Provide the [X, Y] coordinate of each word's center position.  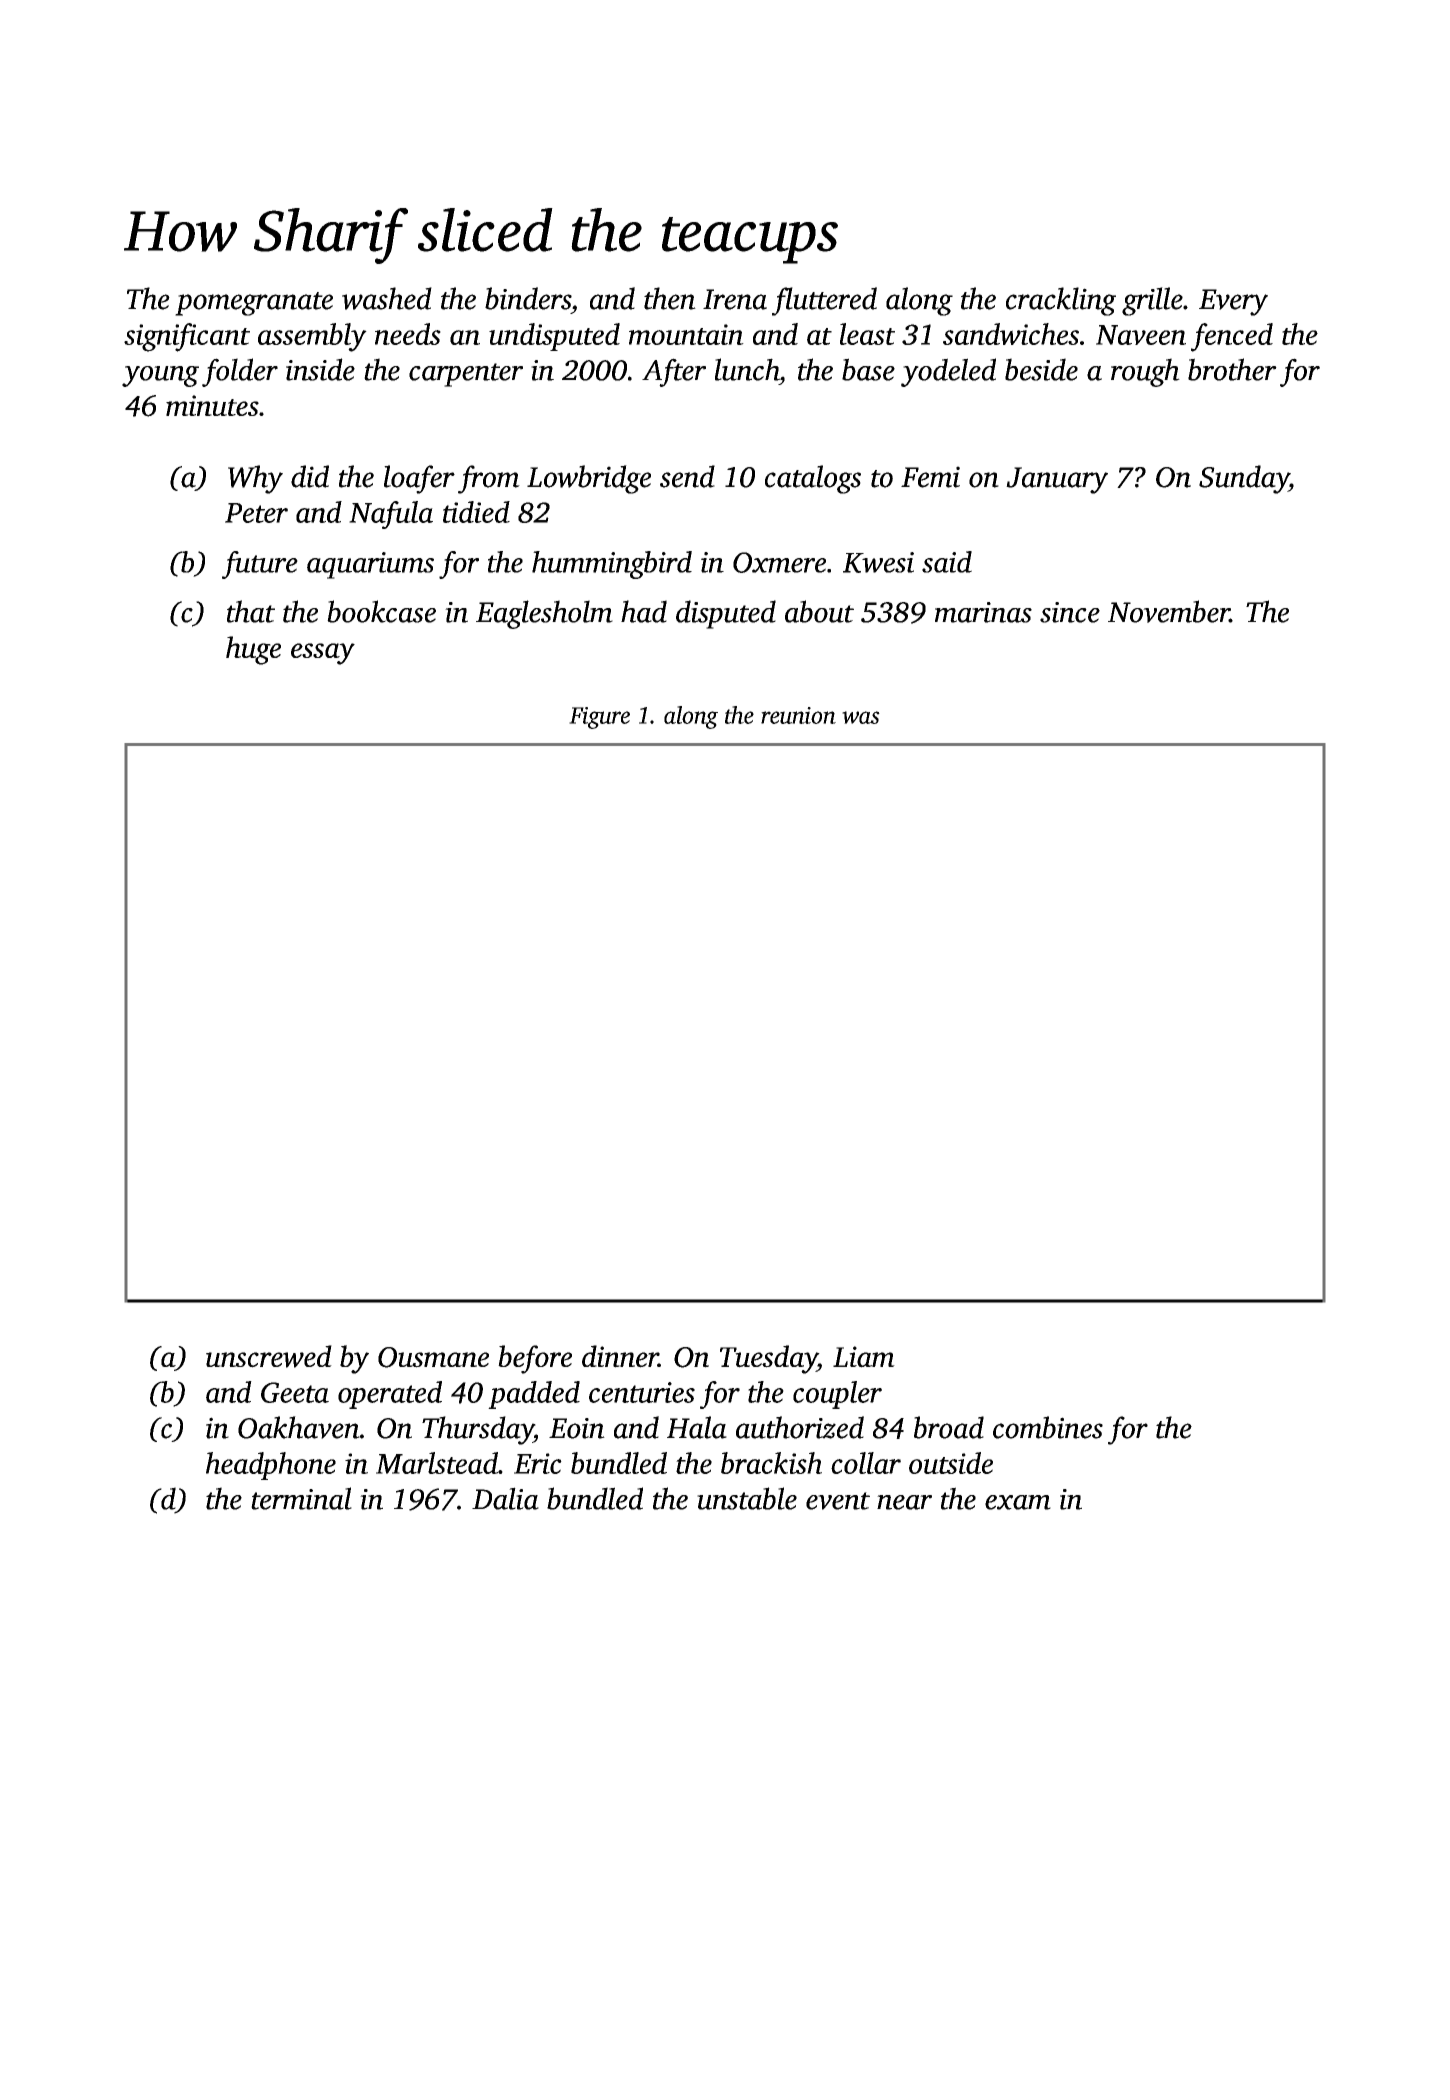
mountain [686, 334]
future [260, 565]
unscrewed [269, 1356]
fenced [1232, 337]
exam [1018, 1502]
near [904, 1502]
